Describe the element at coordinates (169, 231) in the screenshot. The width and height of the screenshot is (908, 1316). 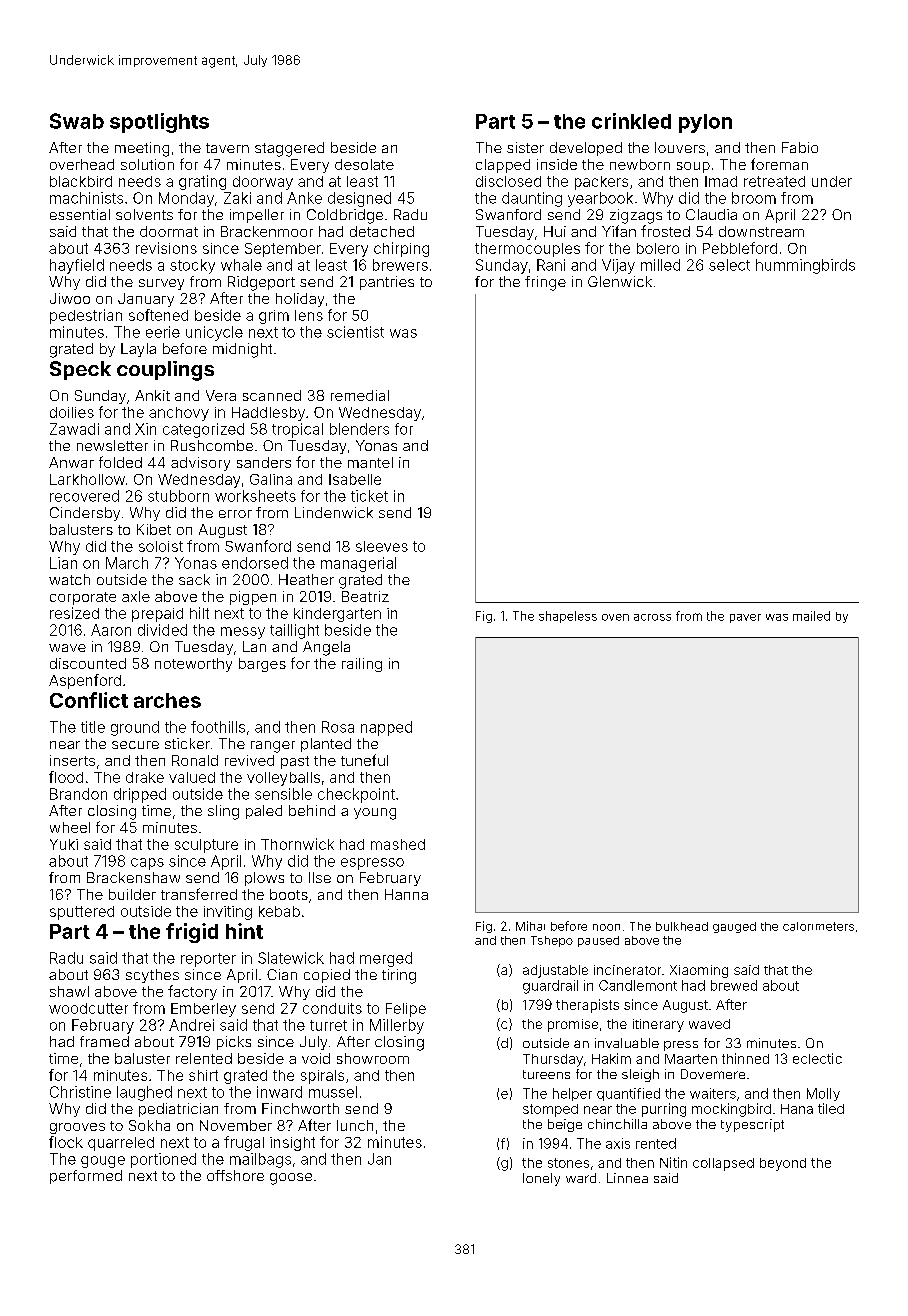
I see `doormat` at that location.
